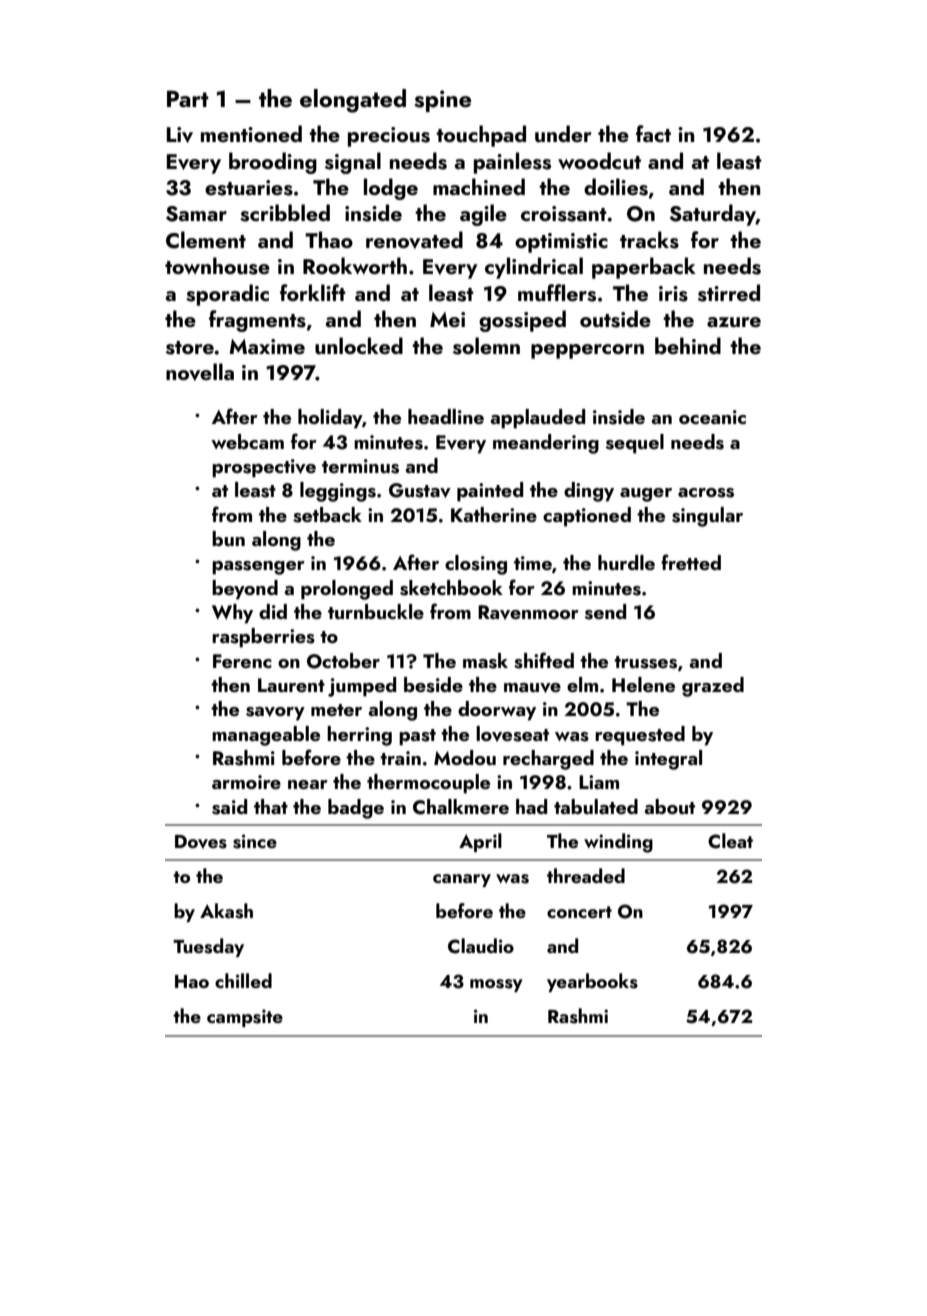 The image size is (927, 1316). What do you see at coordinates (347, 590) in the image?
I see `prolonged` at bounding box center [347, 590].
